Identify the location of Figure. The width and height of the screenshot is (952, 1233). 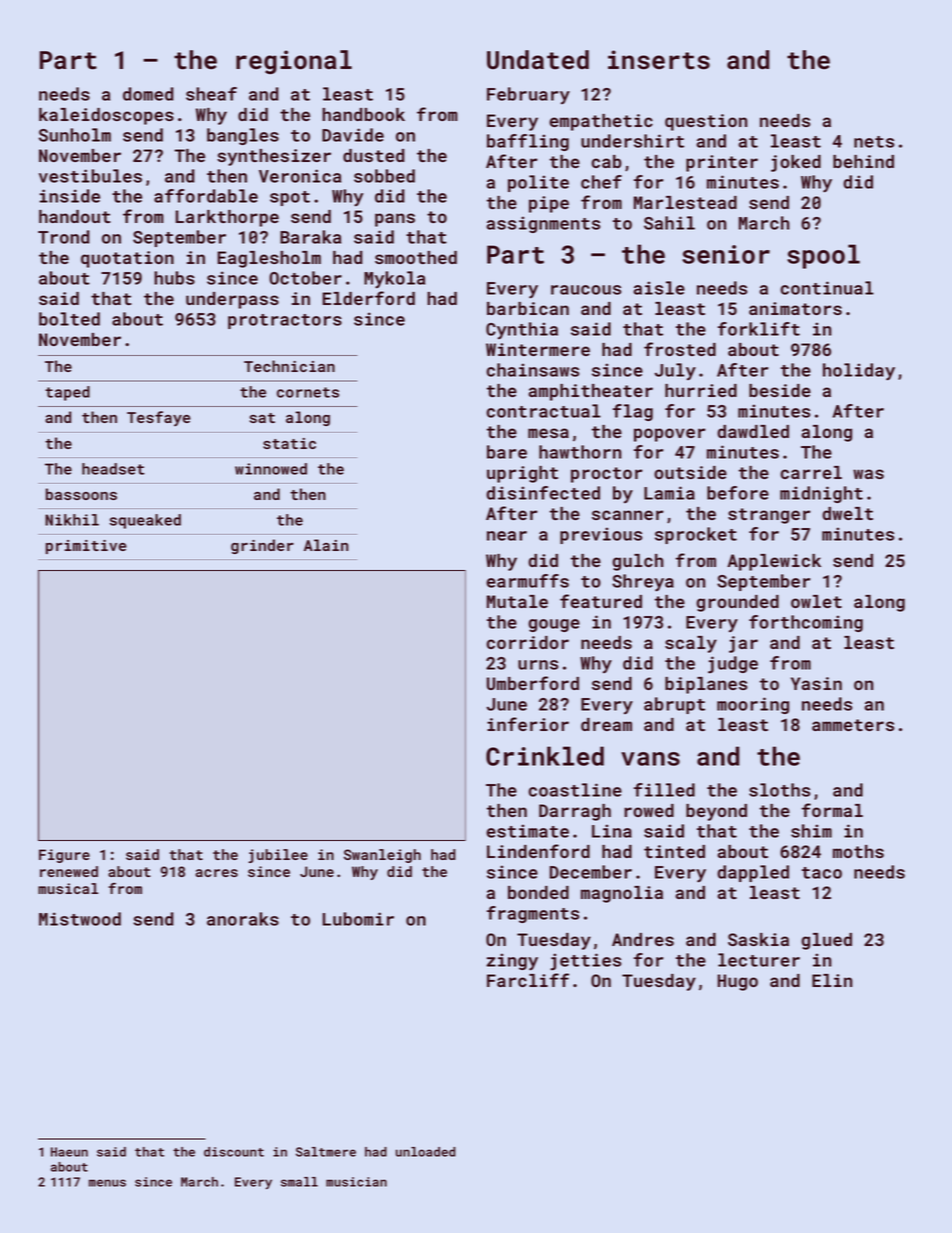
(64, 856).
